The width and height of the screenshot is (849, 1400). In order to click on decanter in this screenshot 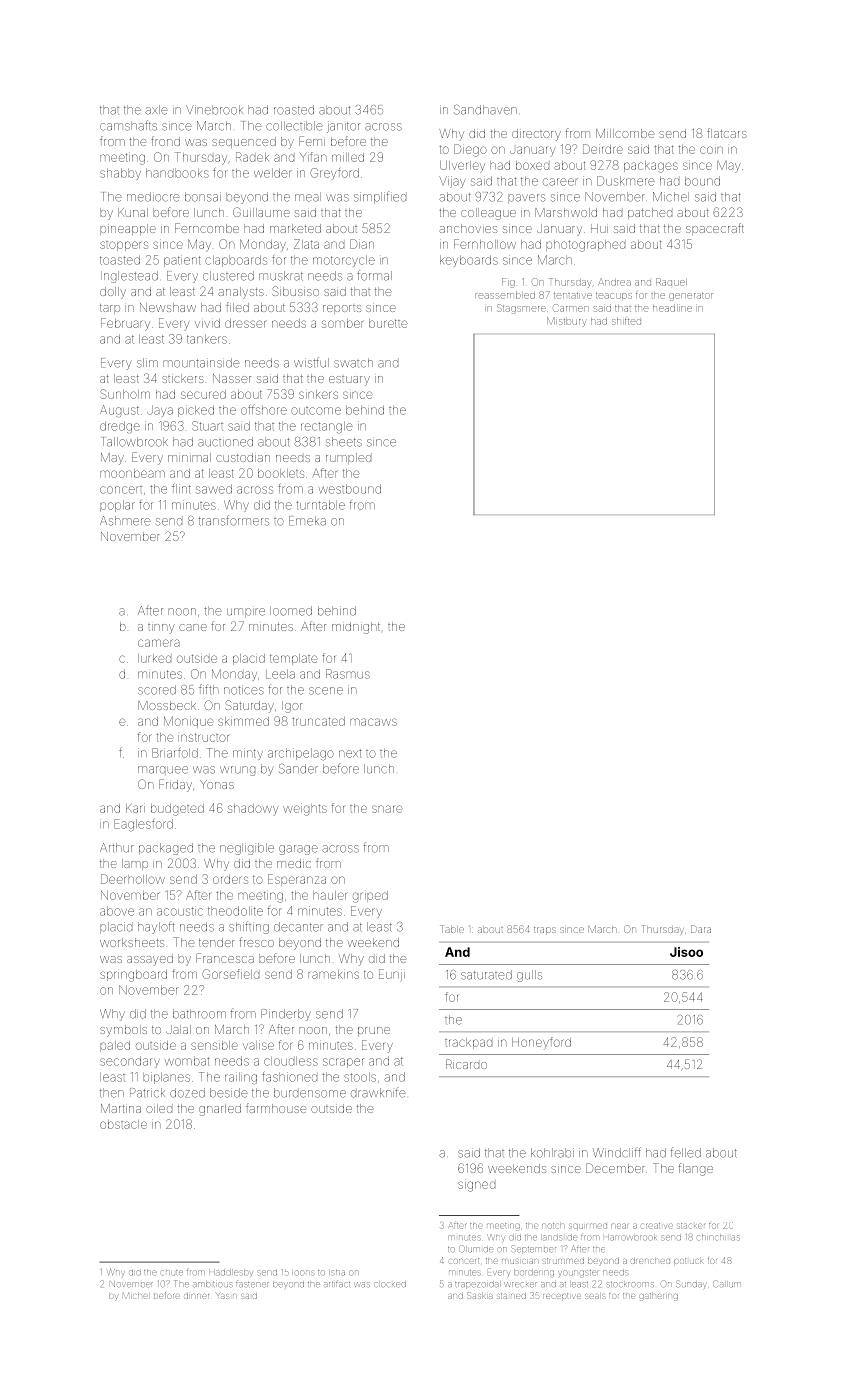, I will do `click(298, 927)`.
